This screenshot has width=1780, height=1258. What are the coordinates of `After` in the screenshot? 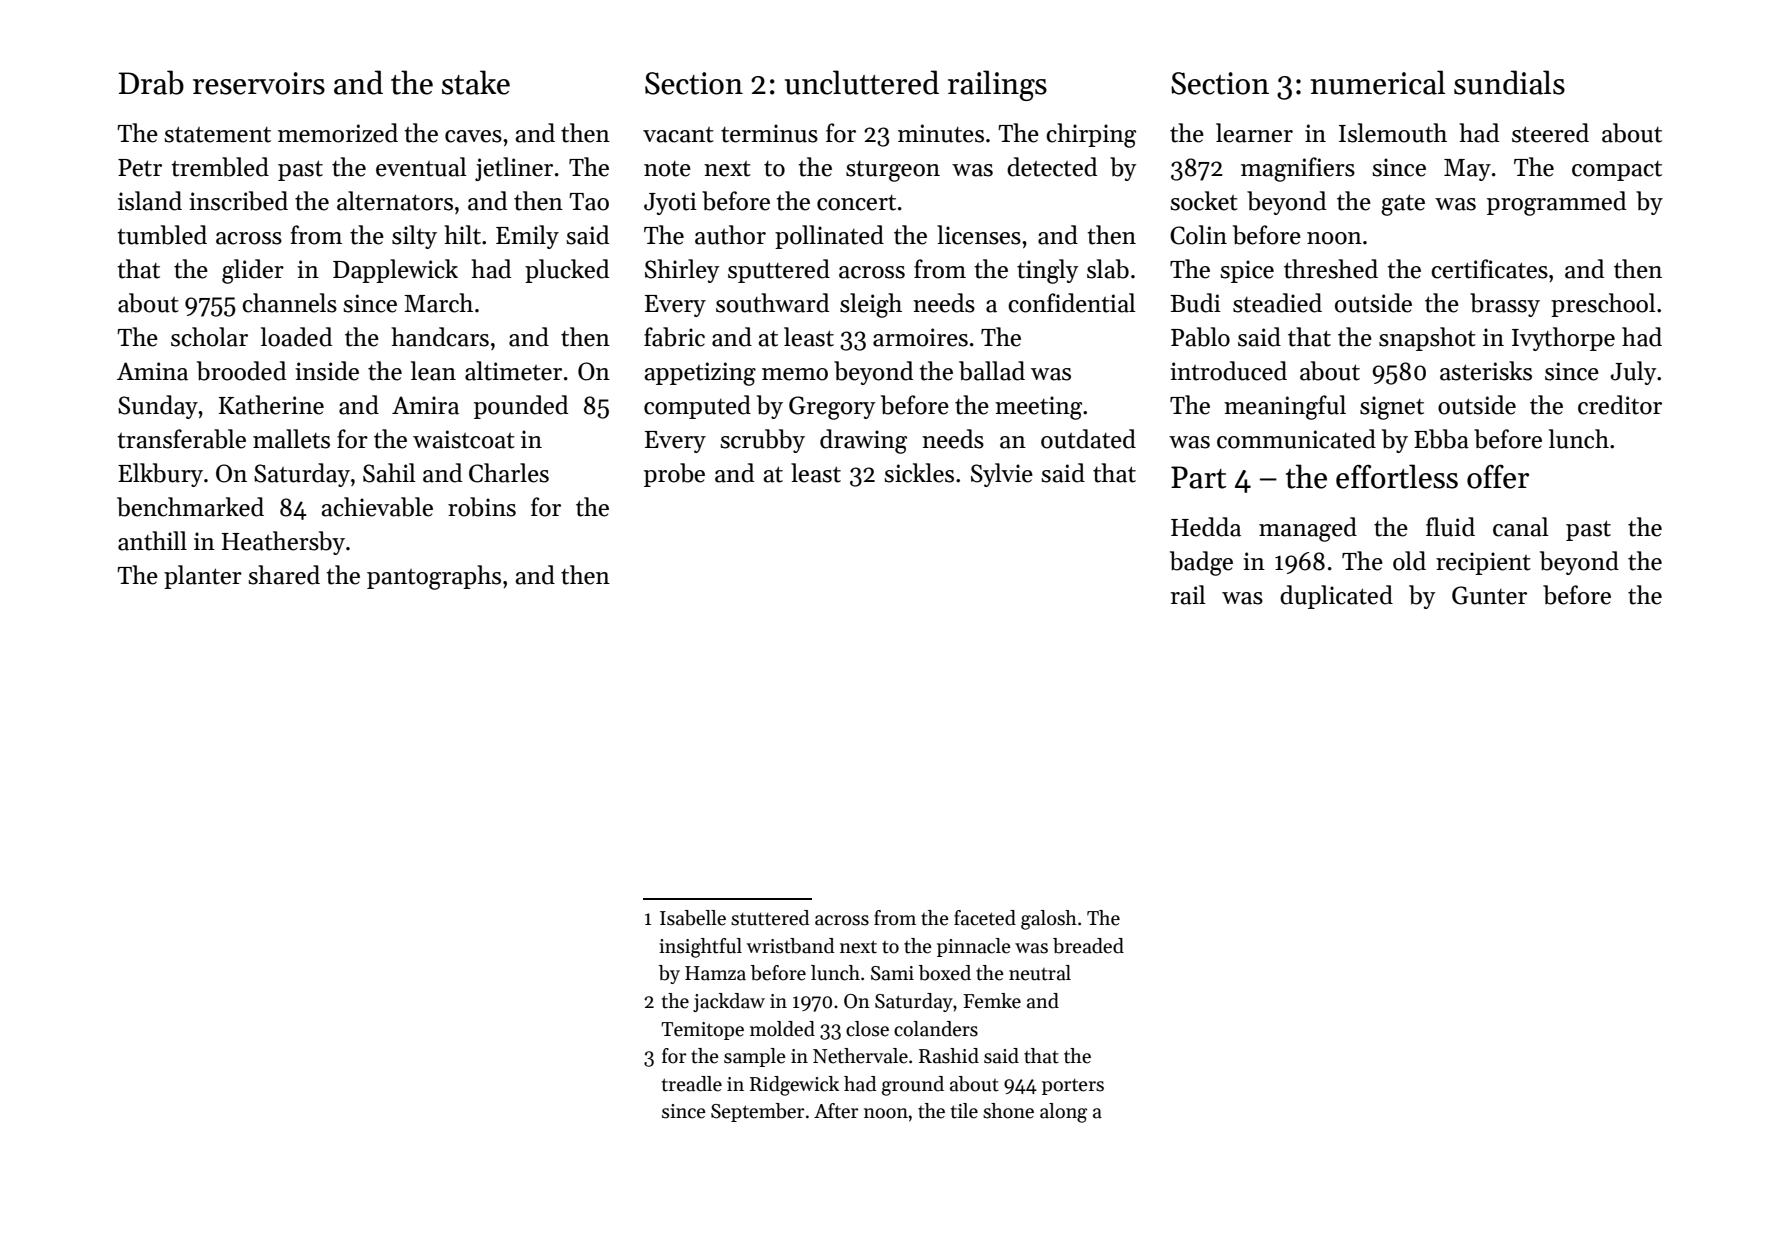 It's located at (836, 1111).
